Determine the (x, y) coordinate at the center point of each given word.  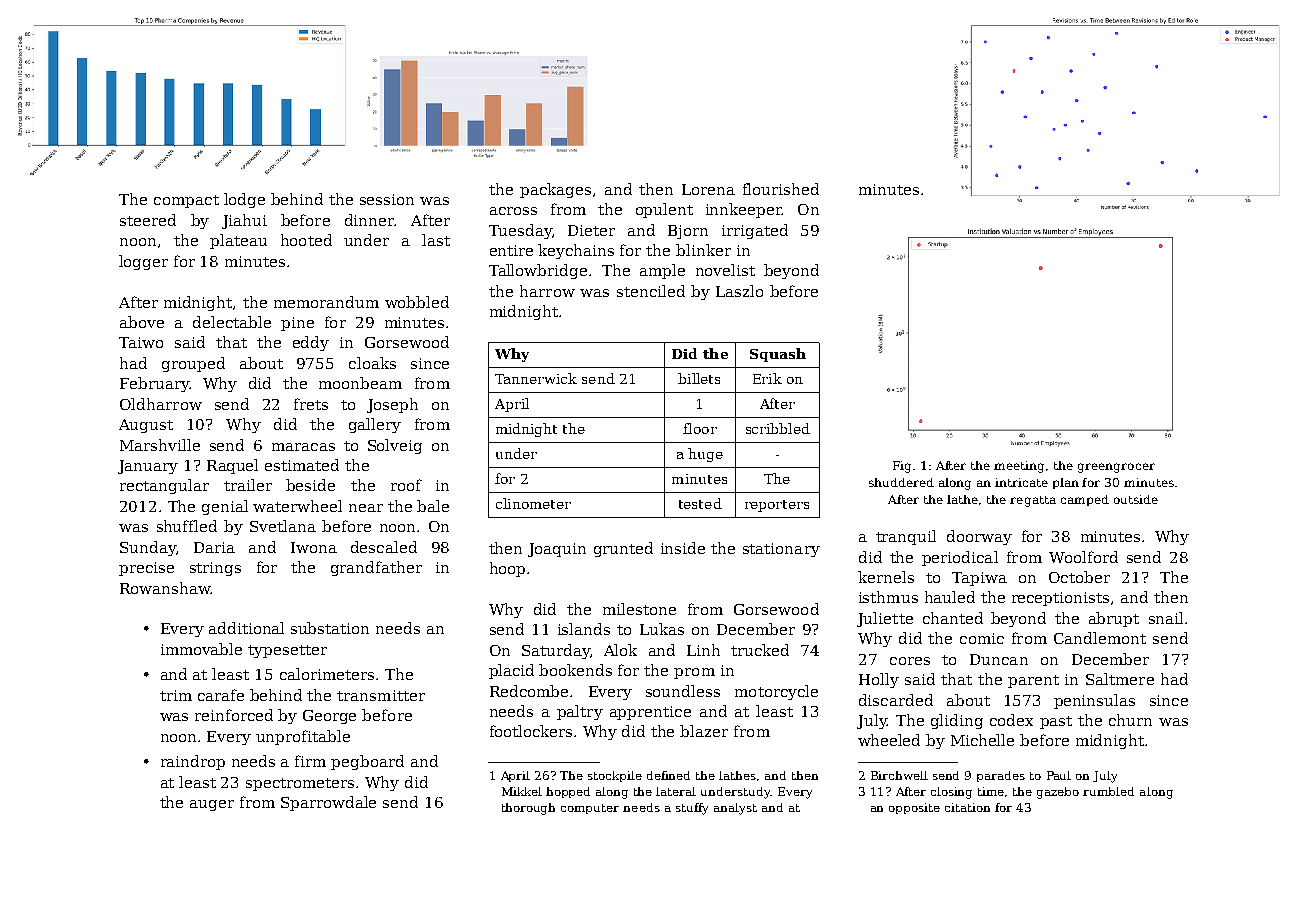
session (387, 199)
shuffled (187, 526)
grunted (623, 549)
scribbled (778, 428)
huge (705, 455)
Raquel (232, 466)
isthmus (888, 597)
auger (212, 805)
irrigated (755, 231)
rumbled (1108, 791)
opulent (664, 210)
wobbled (417, 302)
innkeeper (744, 210)
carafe (221, 695)
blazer (704, 731)
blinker (703, 250)
